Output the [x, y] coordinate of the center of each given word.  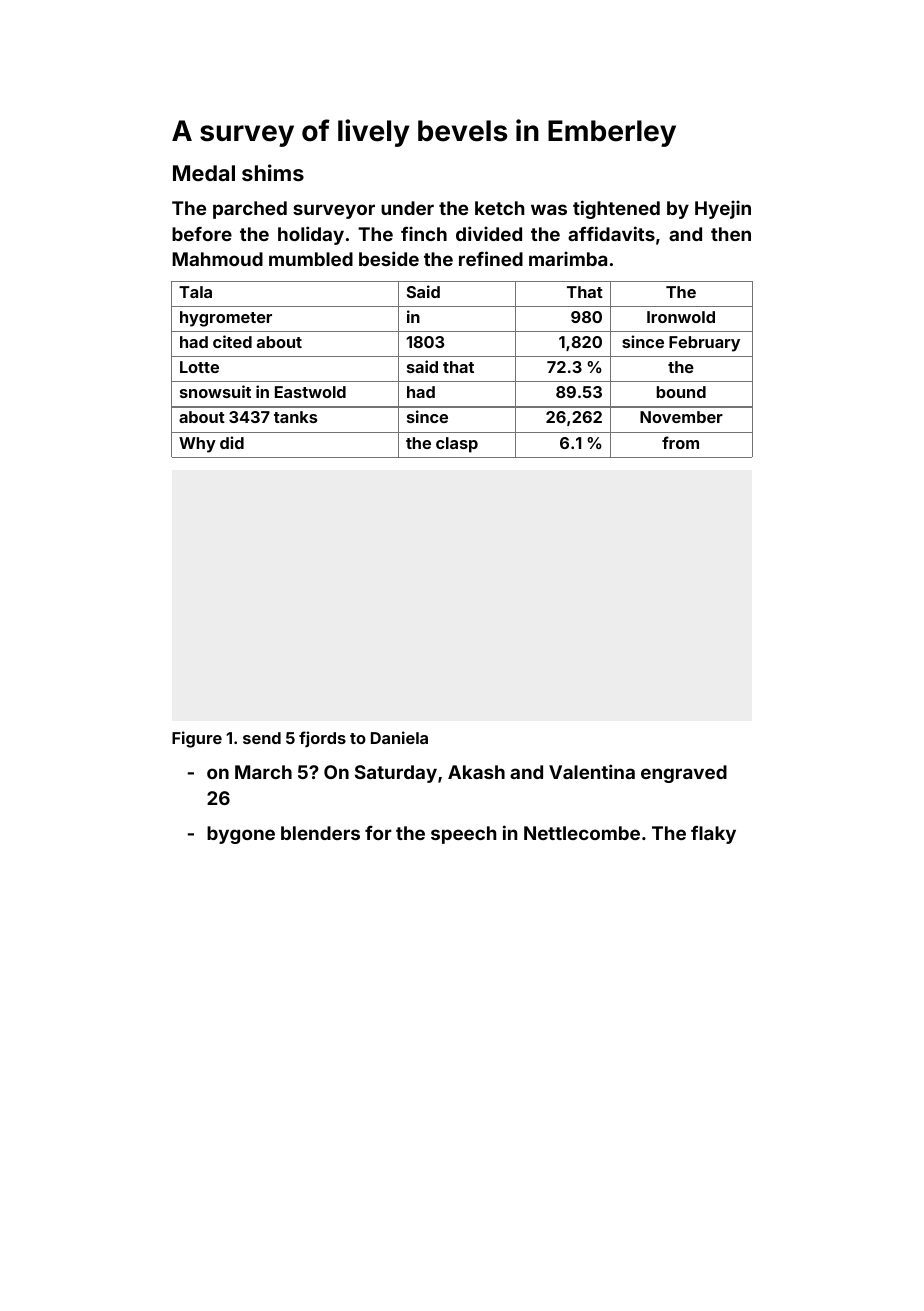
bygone [241, 835]
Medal [204, 173]
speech [463, 835]
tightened [616, 209]
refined [491, 258]
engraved [684, 774]
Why [197, 445]
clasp [457, 445]
